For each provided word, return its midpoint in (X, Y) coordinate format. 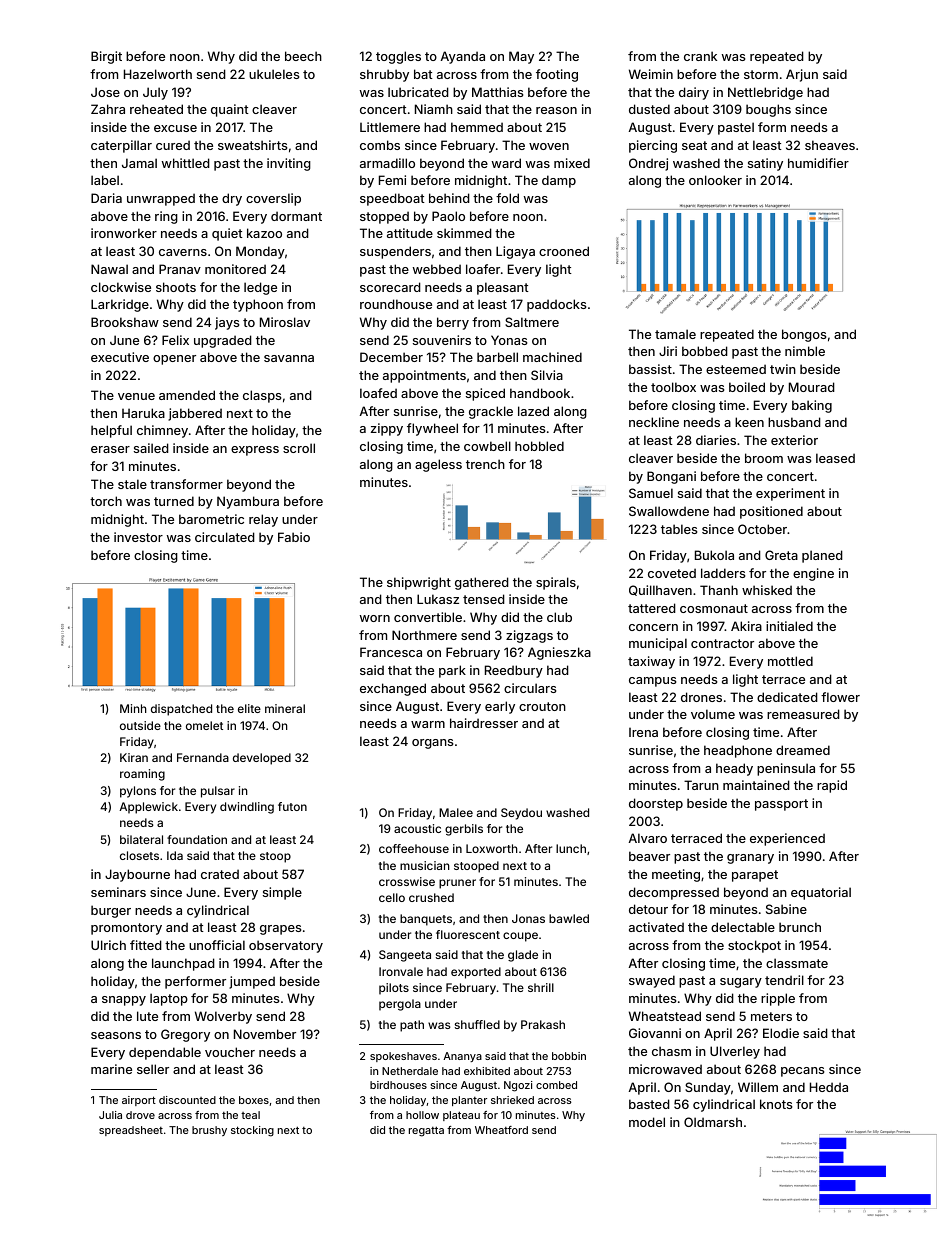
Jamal (139, 163)
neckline (654, 422)
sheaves (830, 145)
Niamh (434, 109)
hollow (422, 1115)
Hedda (829, 1087)
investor (138, 537)
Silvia (547, 375)
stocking (252, 1131)
